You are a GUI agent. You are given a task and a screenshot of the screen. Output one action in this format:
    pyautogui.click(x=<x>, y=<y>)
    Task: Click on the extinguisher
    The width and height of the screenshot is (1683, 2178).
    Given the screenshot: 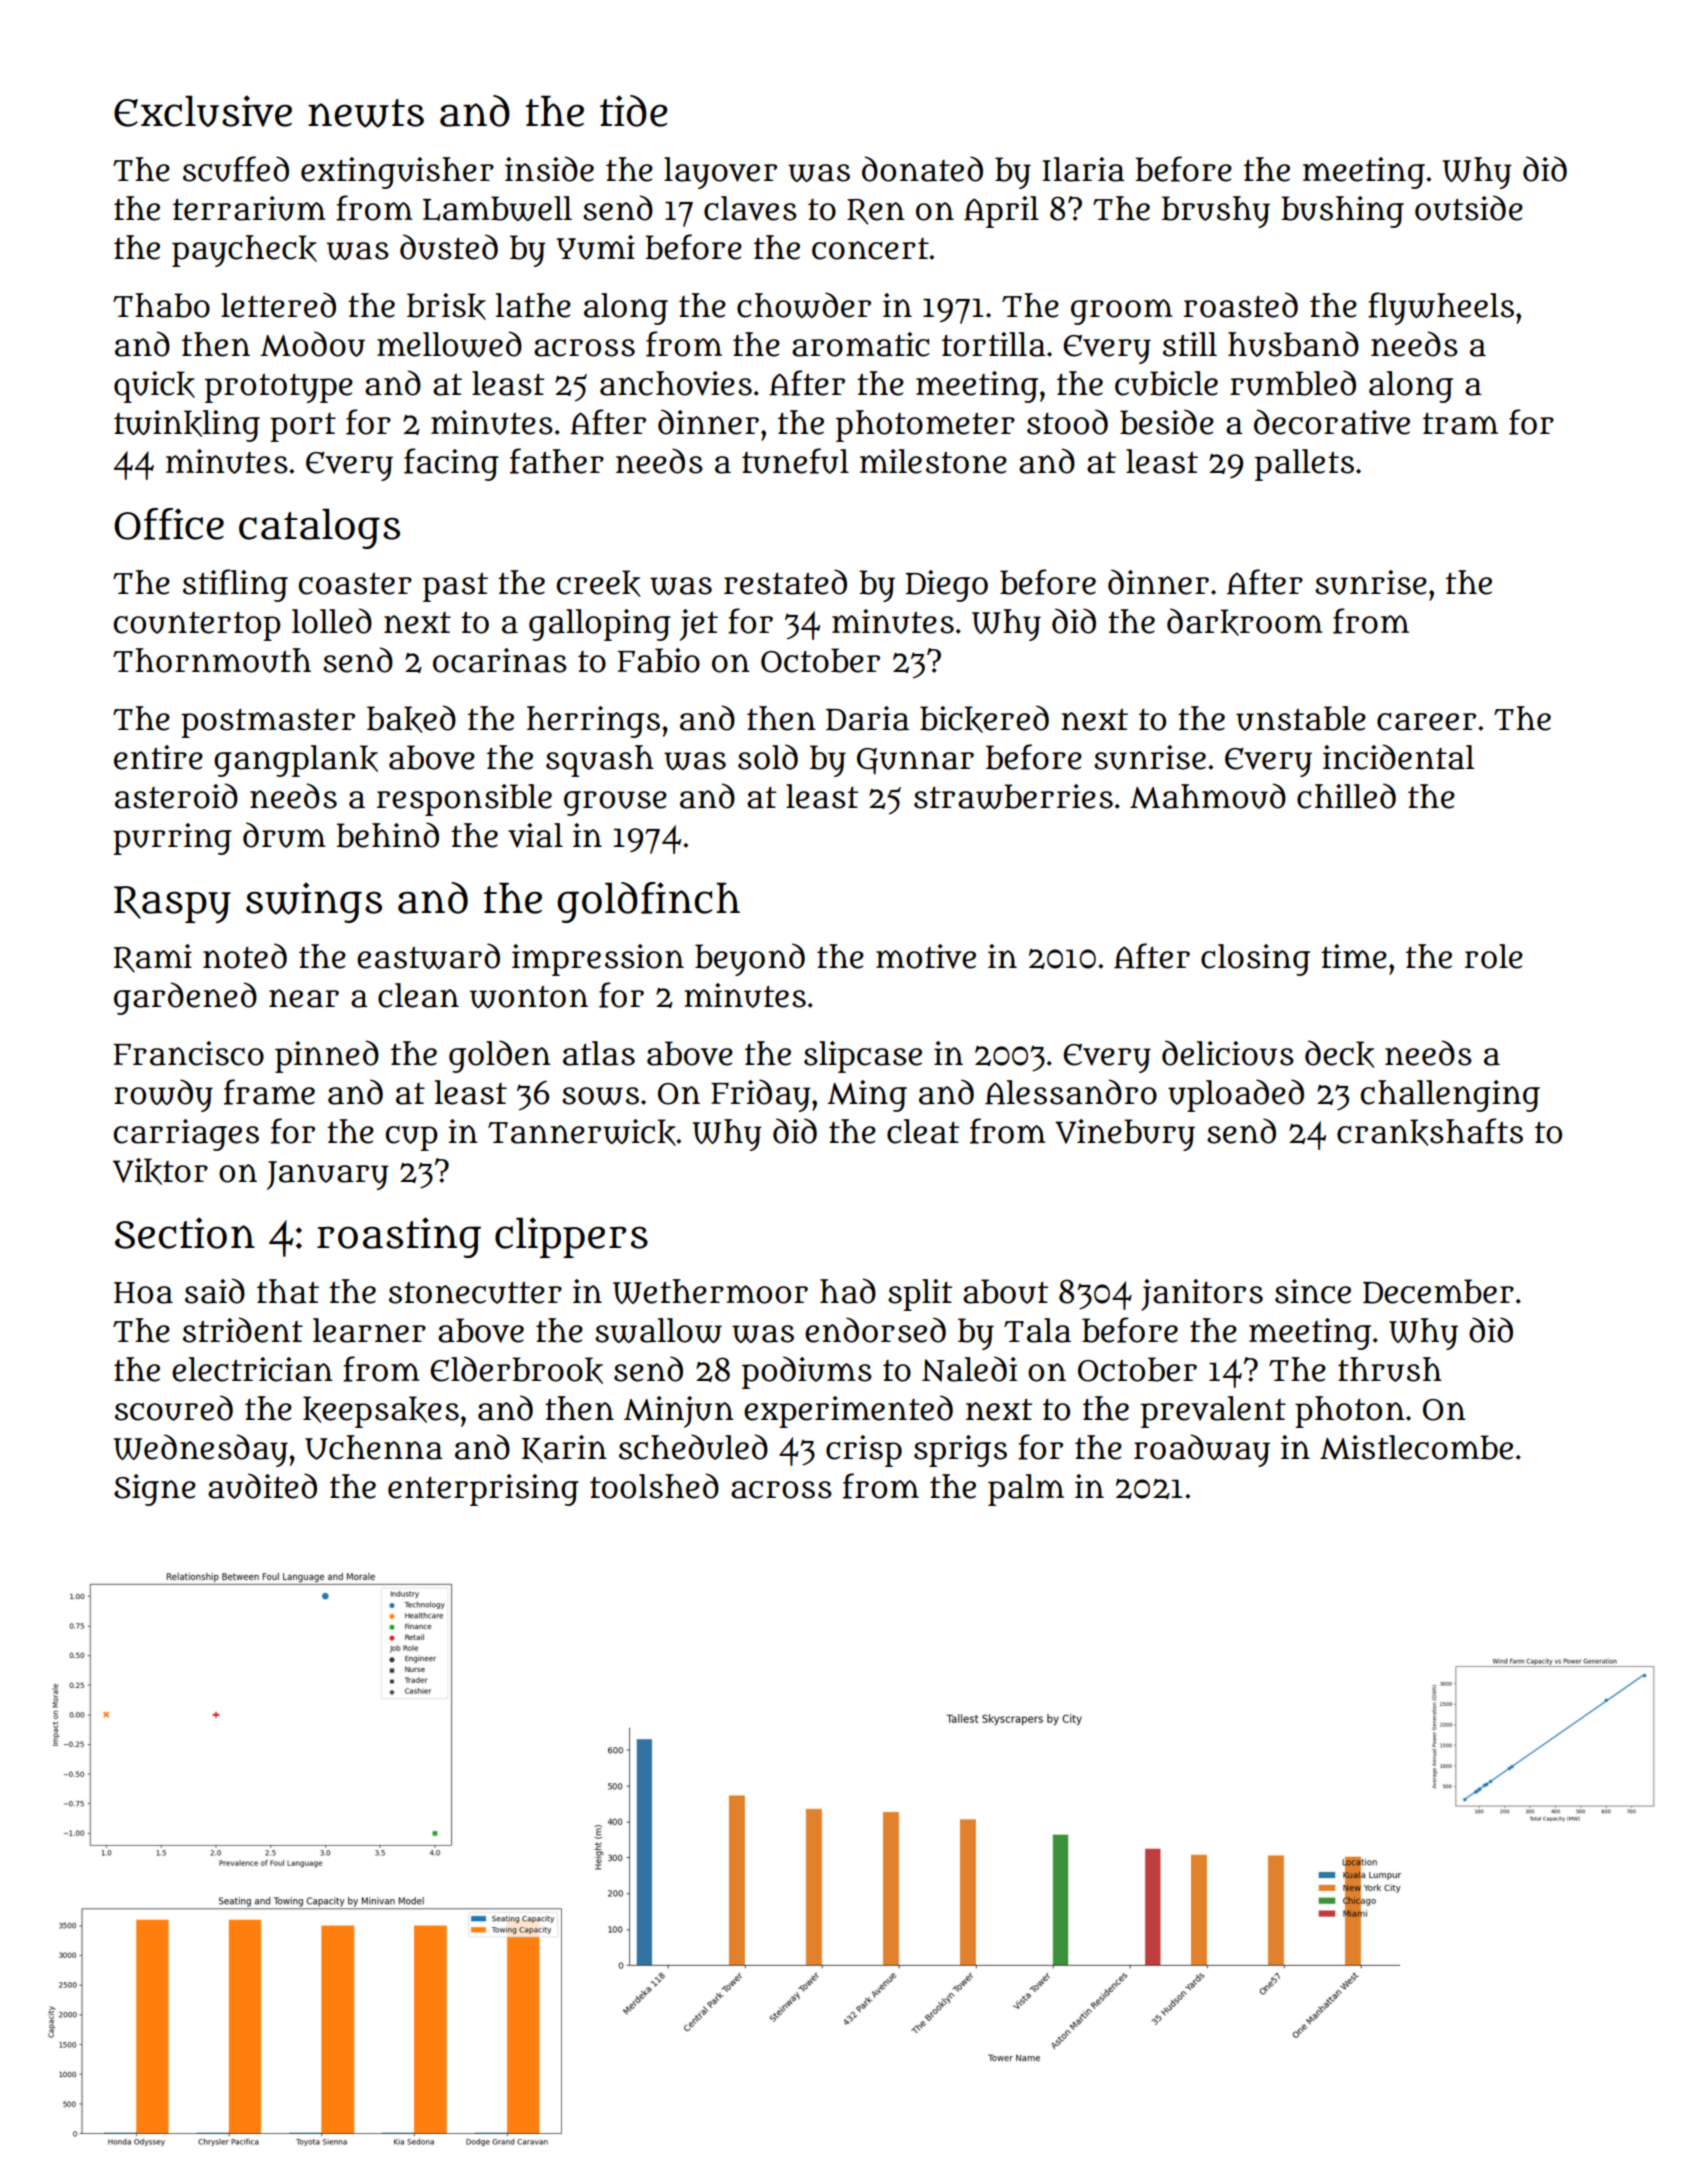 What is the action you would take?
    pyautogui.click(x=397, y=173)
